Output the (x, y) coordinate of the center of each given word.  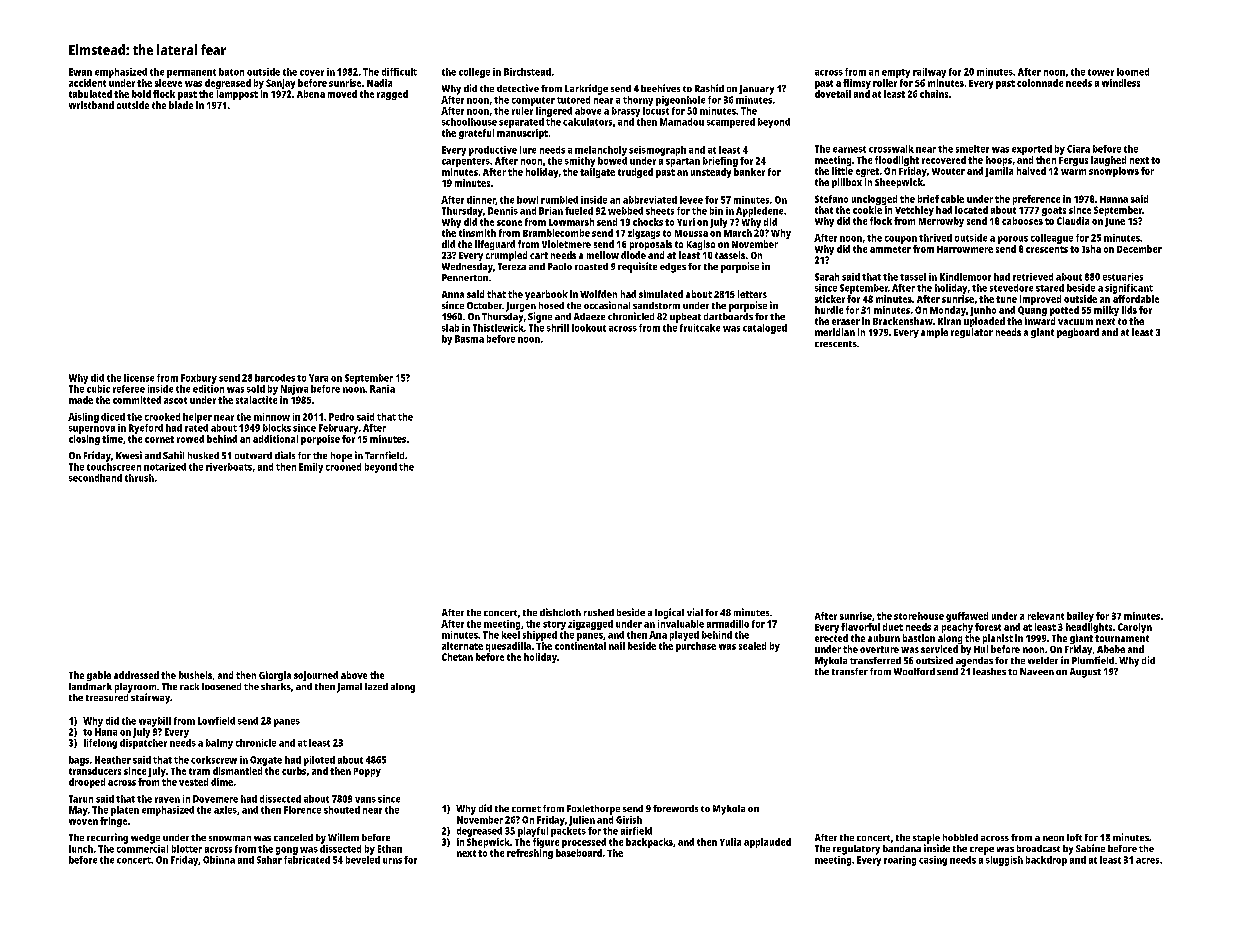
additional (275, 439)
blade (181, 105)
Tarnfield (384, 455)
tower (1101, 72)
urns (392, 861)
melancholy (601, 151)
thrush (139, 478)
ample (934, 333)
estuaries (1123, 277)
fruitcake (700, 328)
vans (365, 800)
